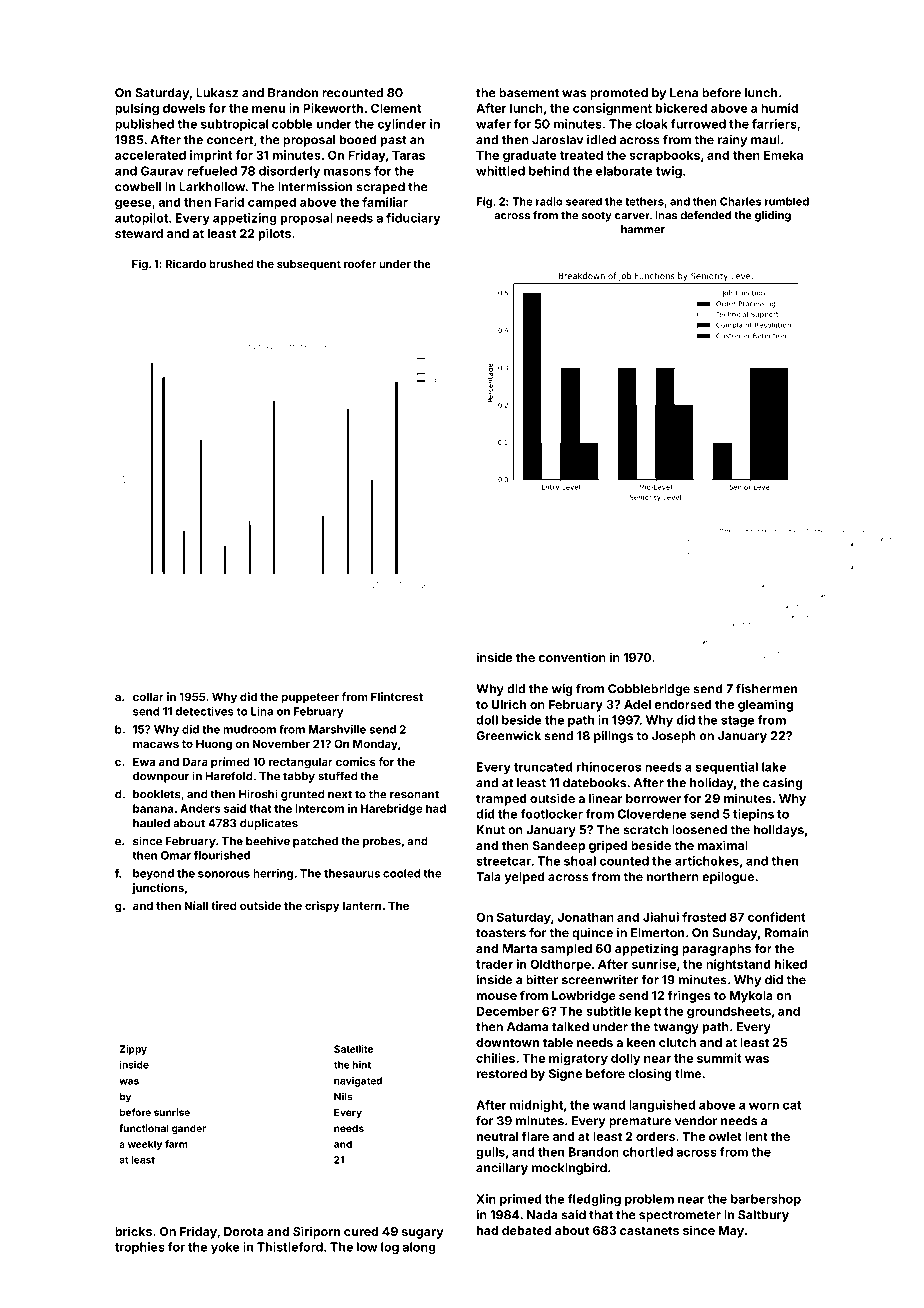  I want to click on trophies, so click(140, 1248).
